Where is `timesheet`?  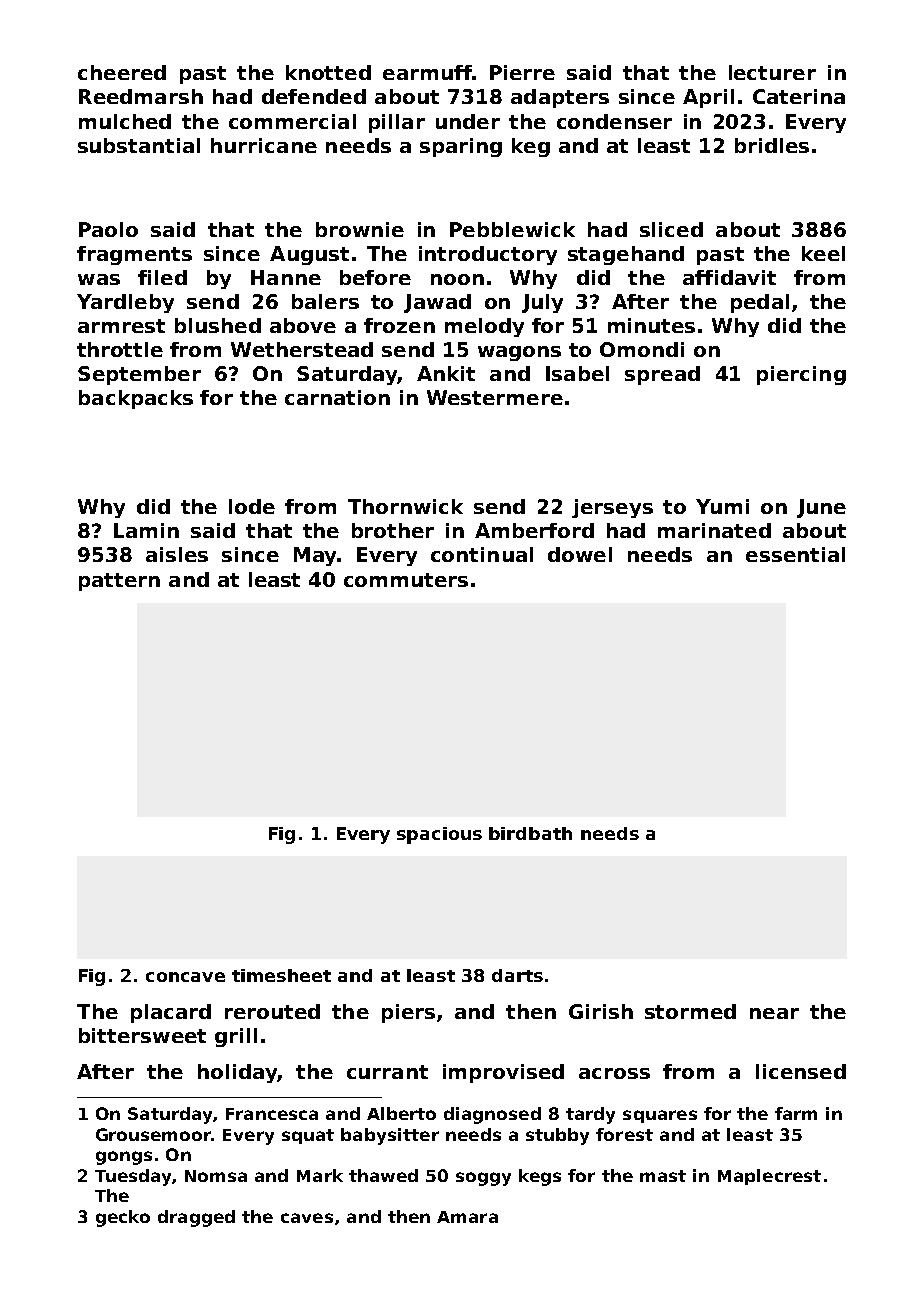 timesheet is located at coordinates (281, 975).
